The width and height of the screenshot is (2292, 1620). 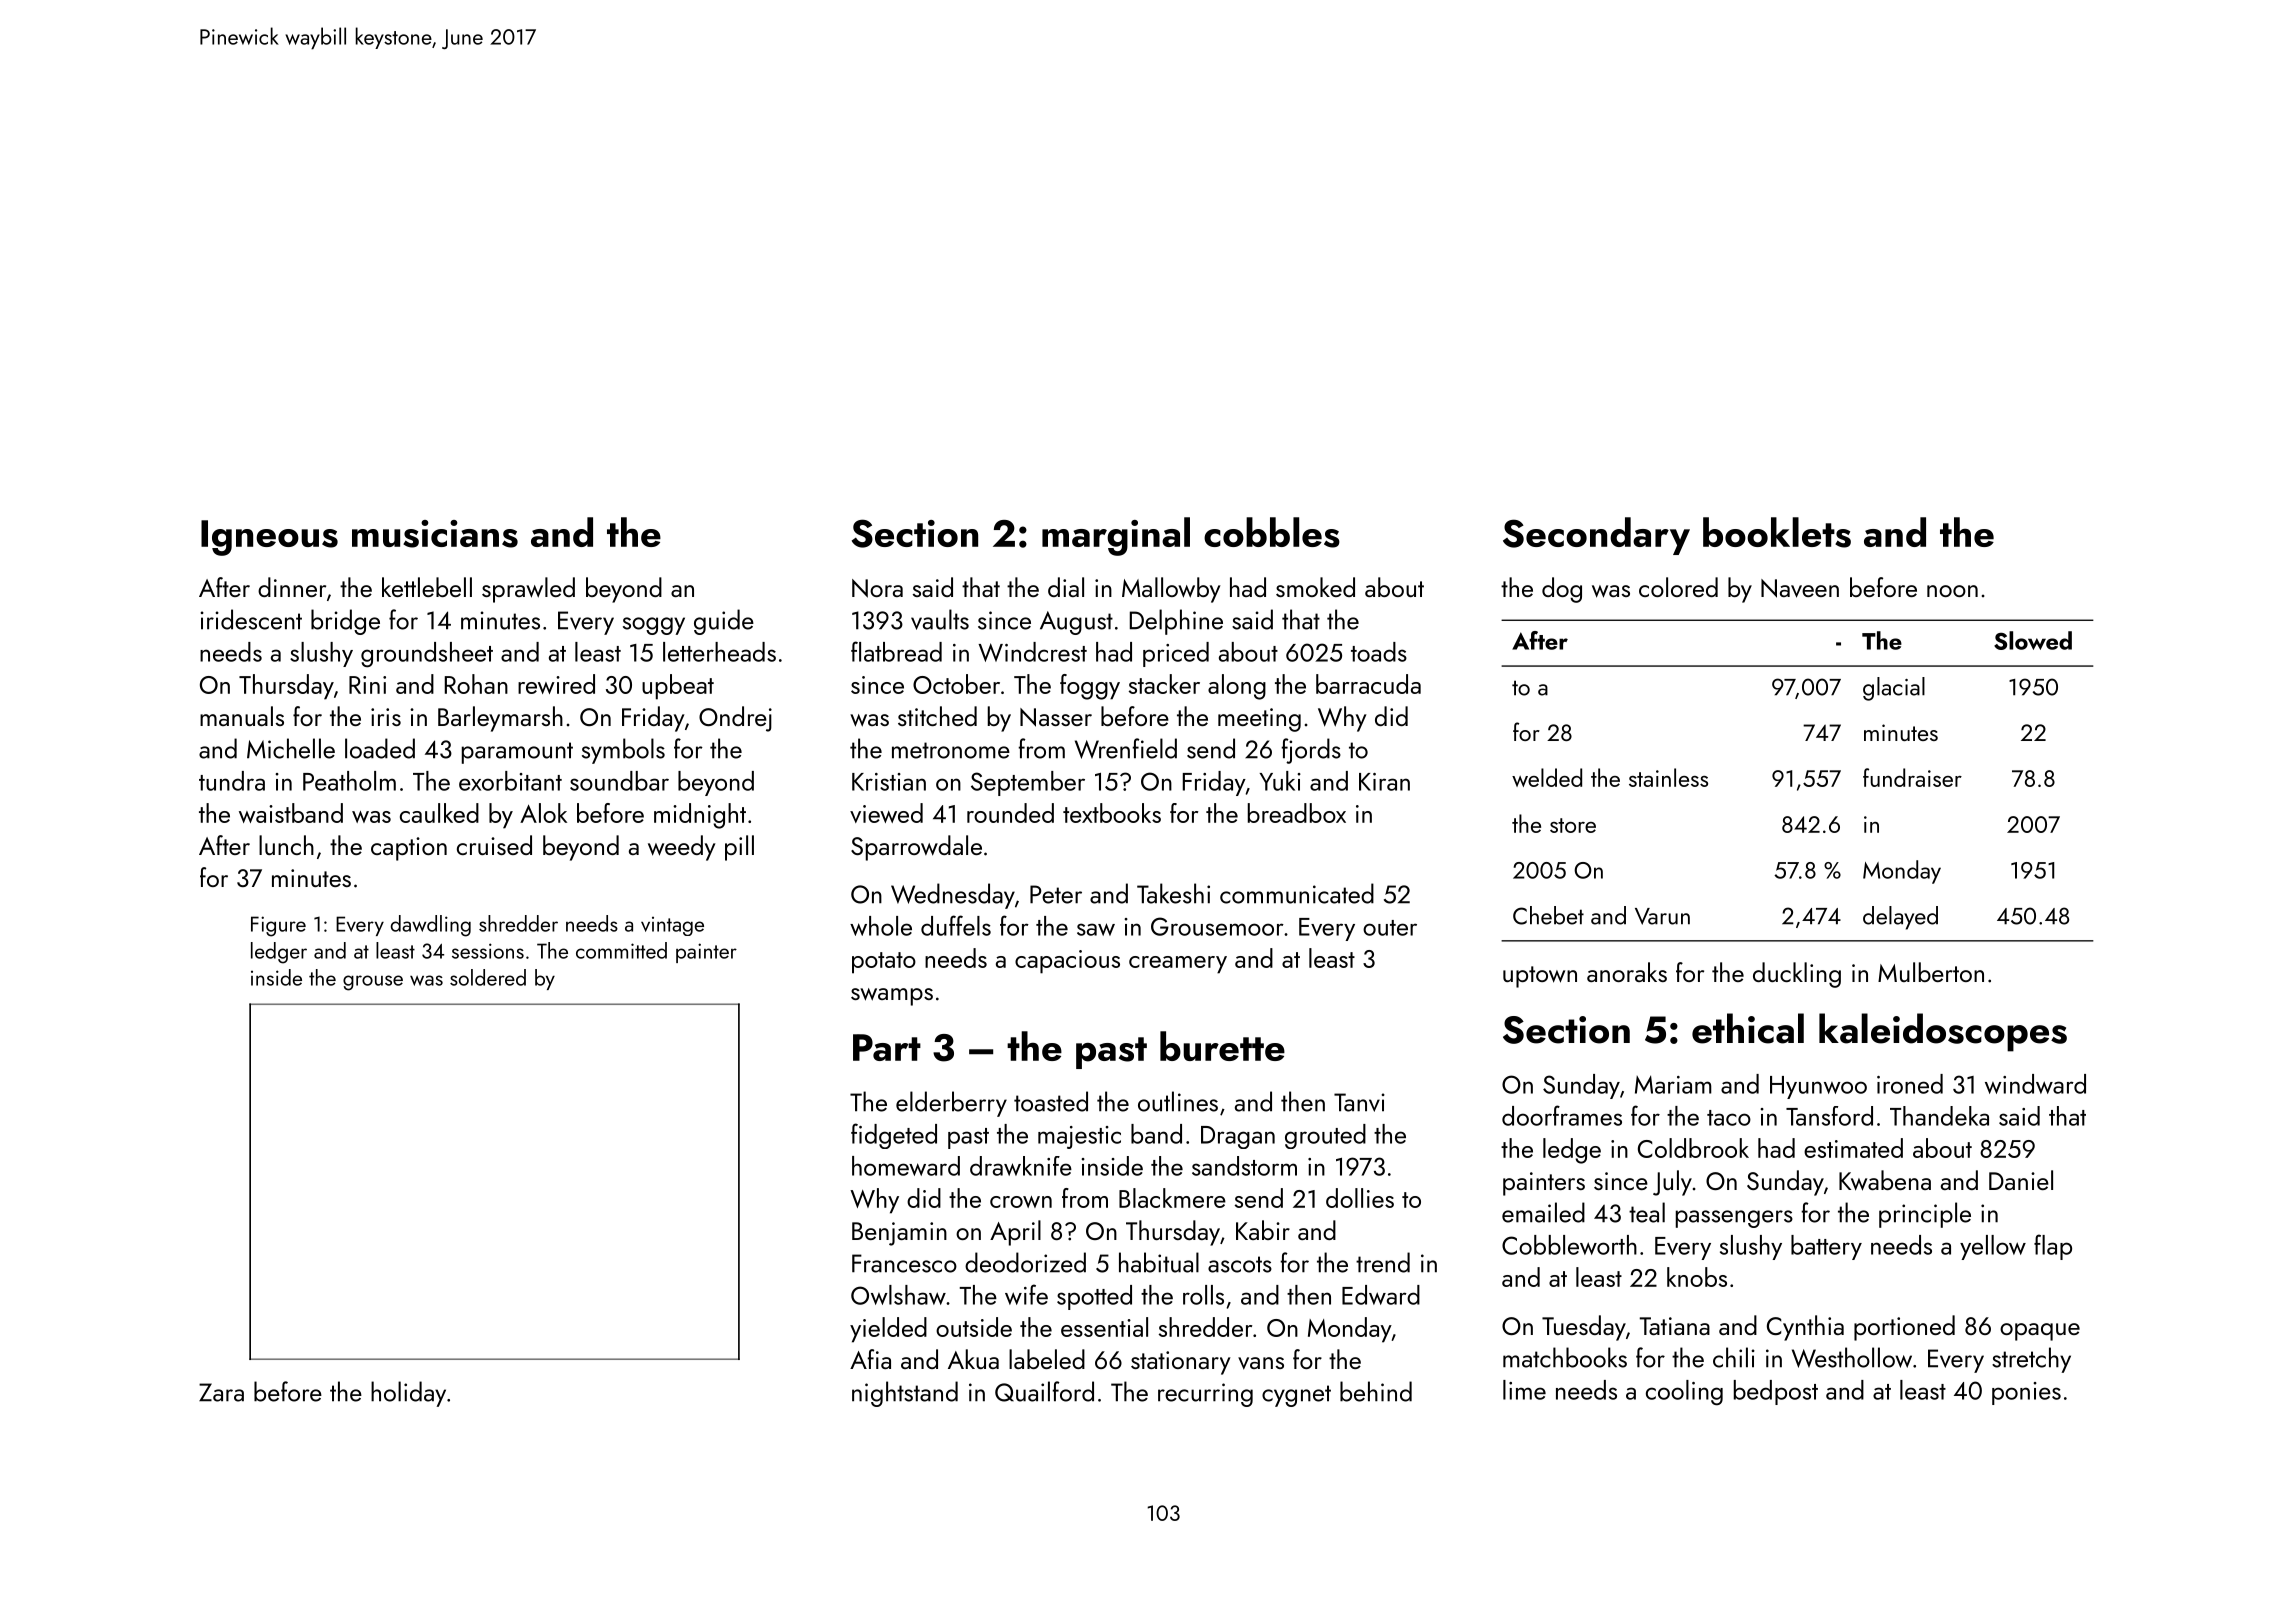 I want to click on cobbles, so click(x=1272, y=532).
